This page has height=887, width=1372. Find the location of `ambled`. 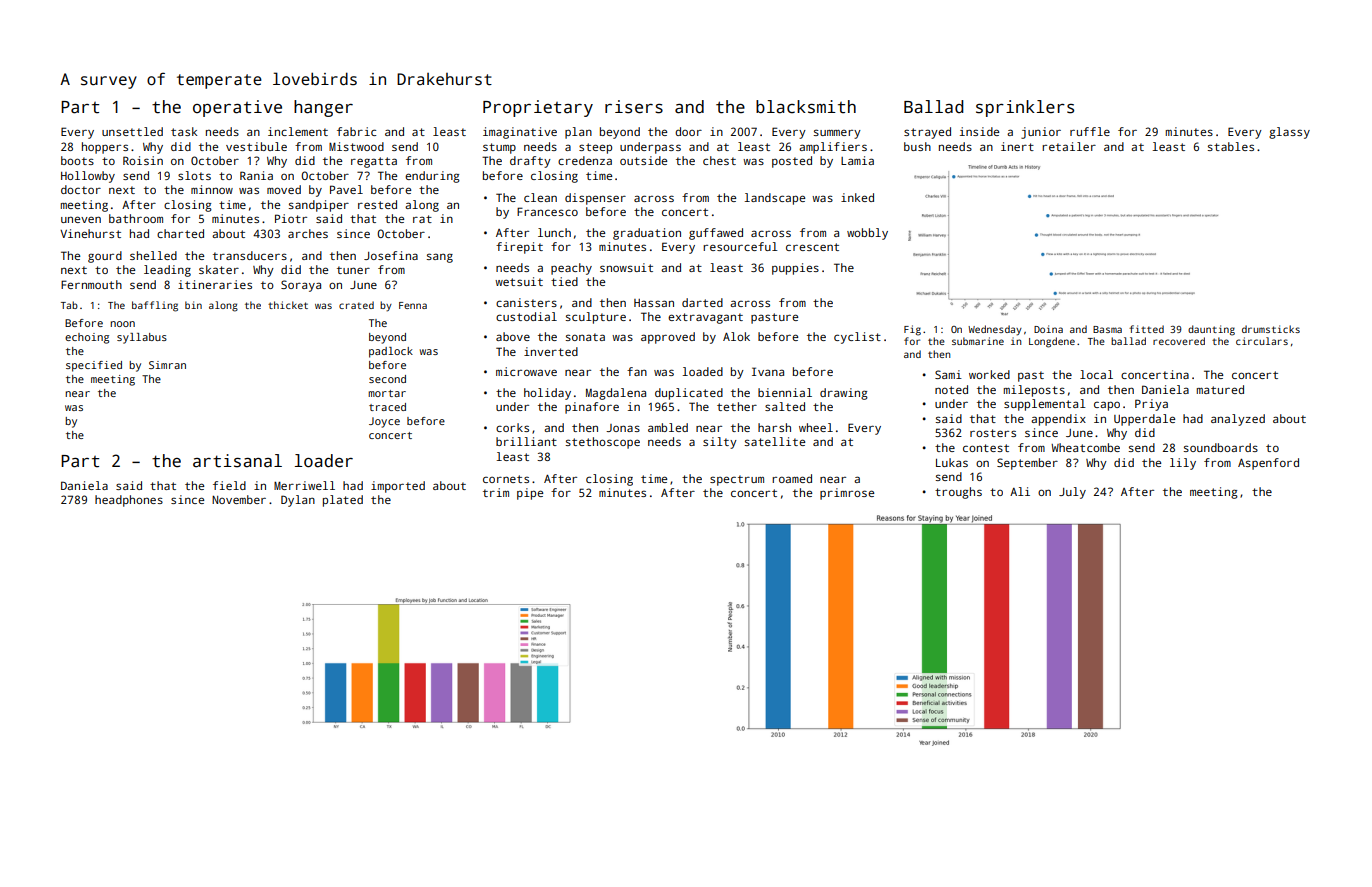

ambled is located at coordinates (668, 427).
